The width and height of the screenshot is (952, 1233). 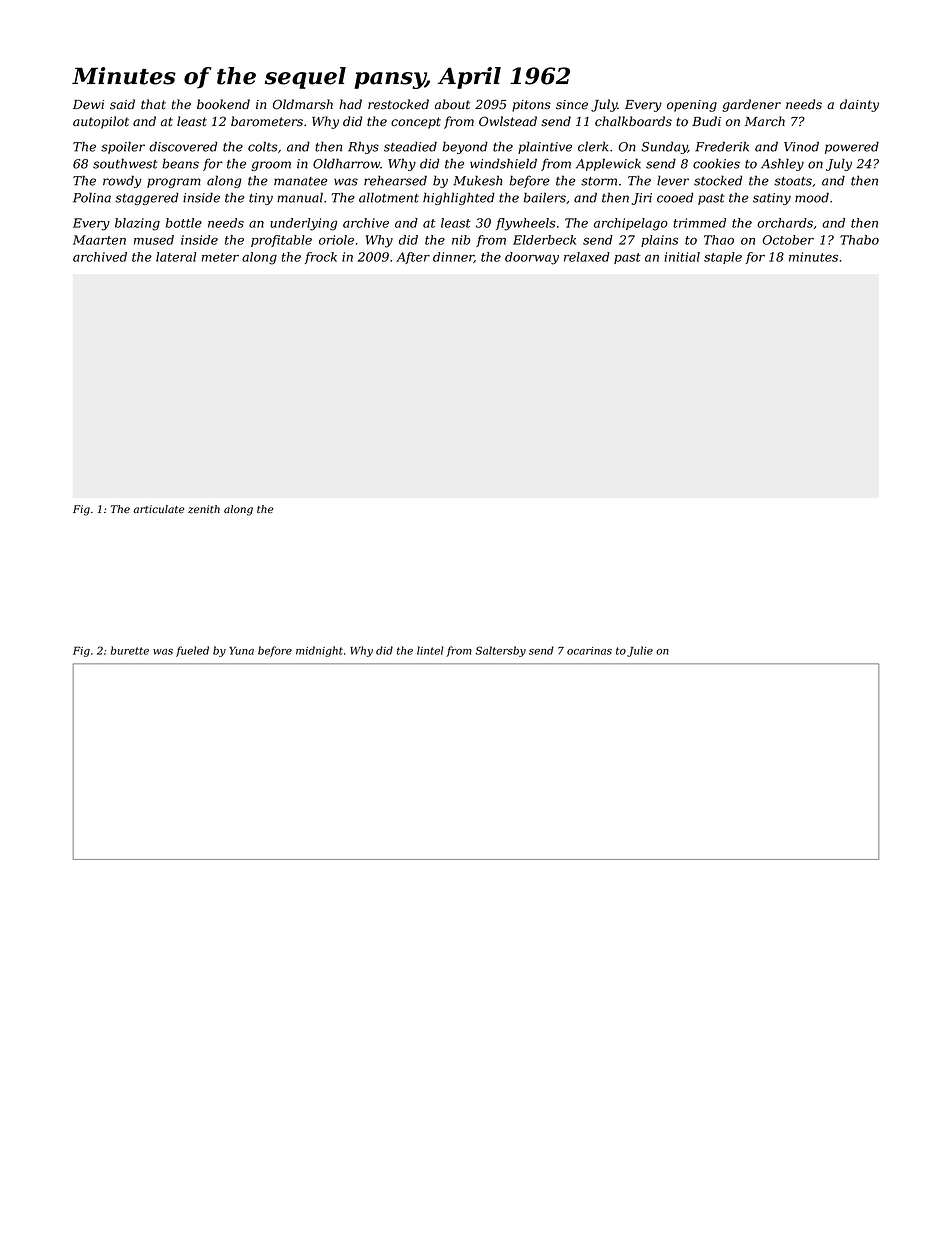 I want to click on After, so click(x=413, y=258).
